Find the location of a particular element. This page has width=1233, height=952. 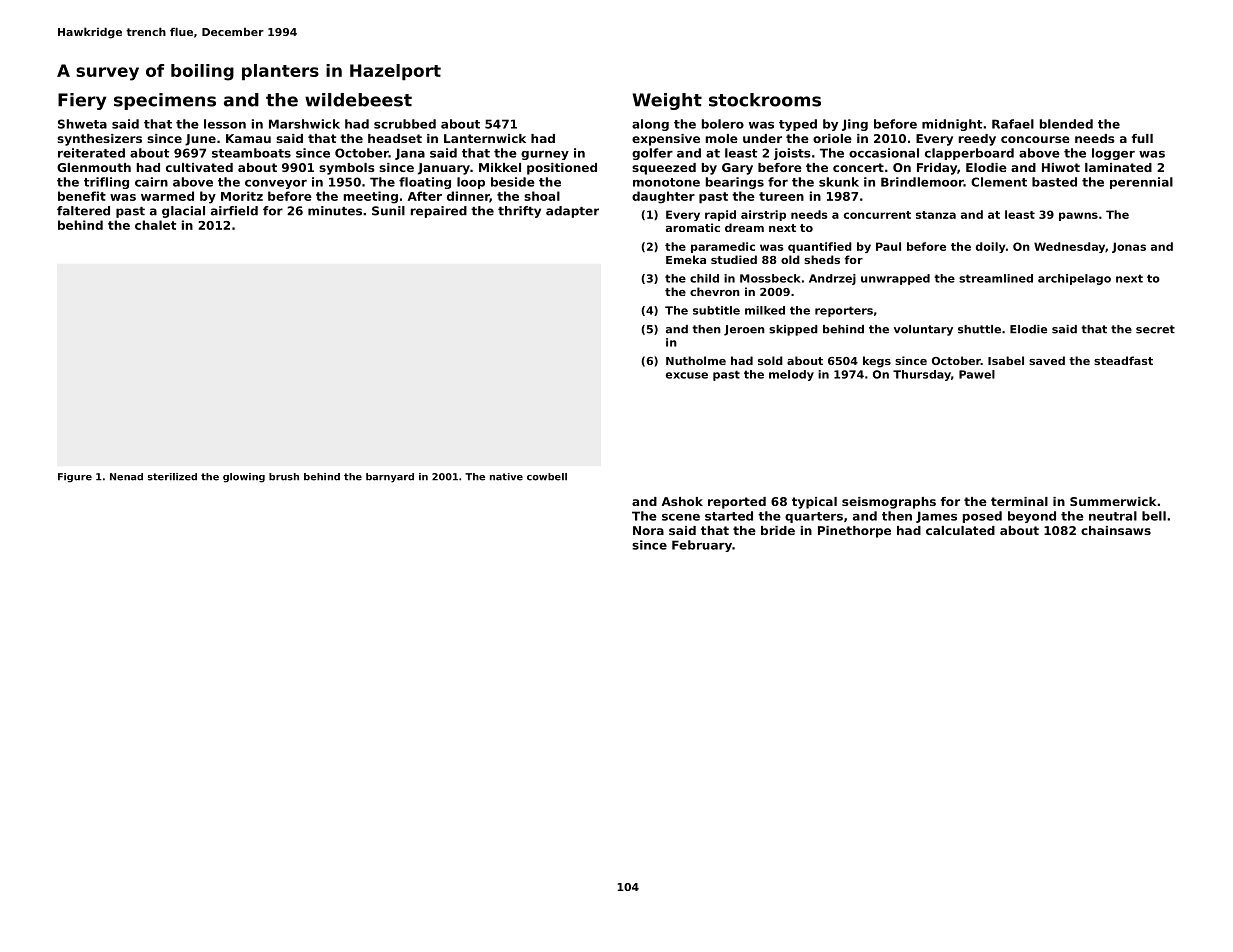

kegs is located at coordinates (877, 362).
